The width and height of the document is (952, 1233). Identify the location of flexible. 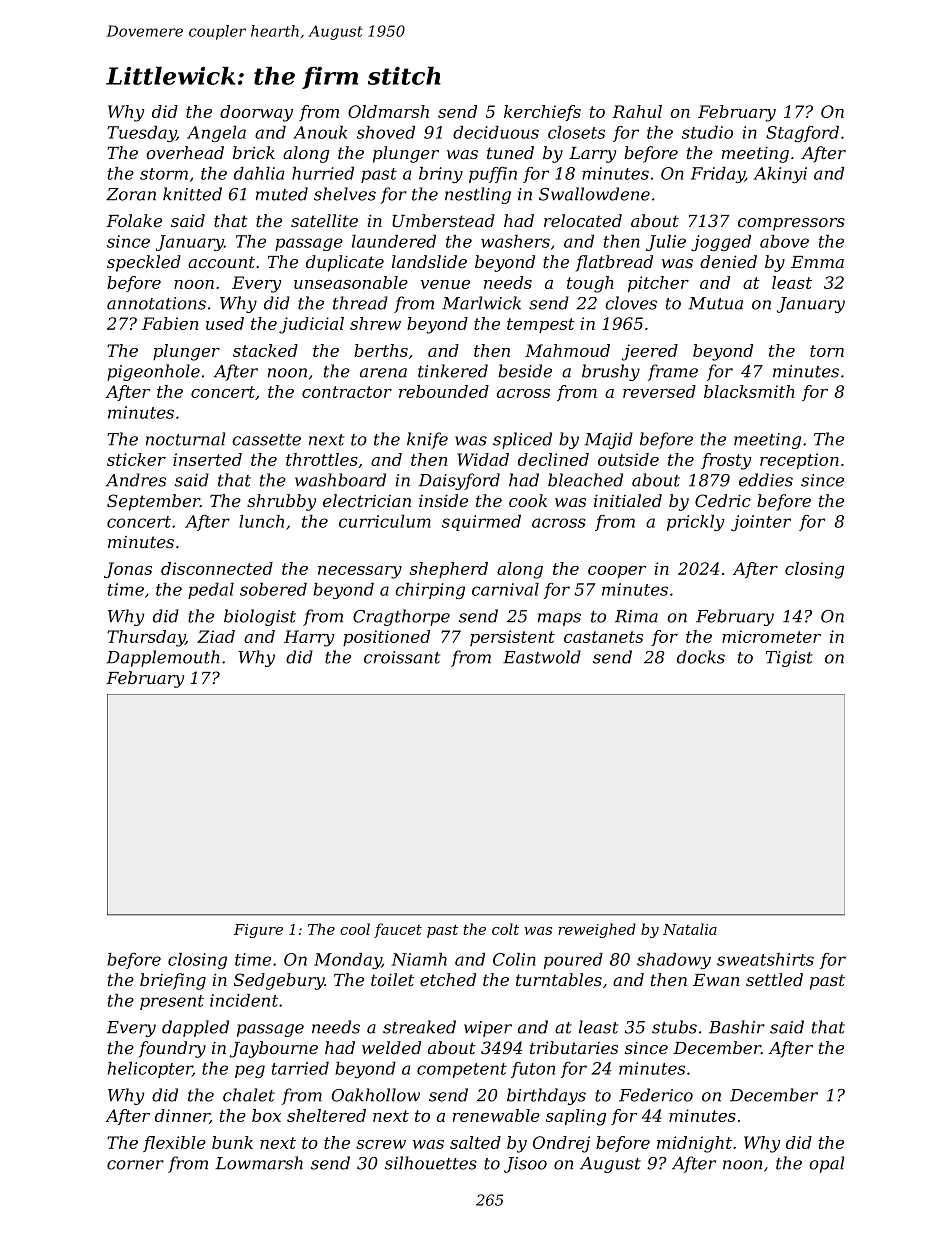
(174, 1144).
